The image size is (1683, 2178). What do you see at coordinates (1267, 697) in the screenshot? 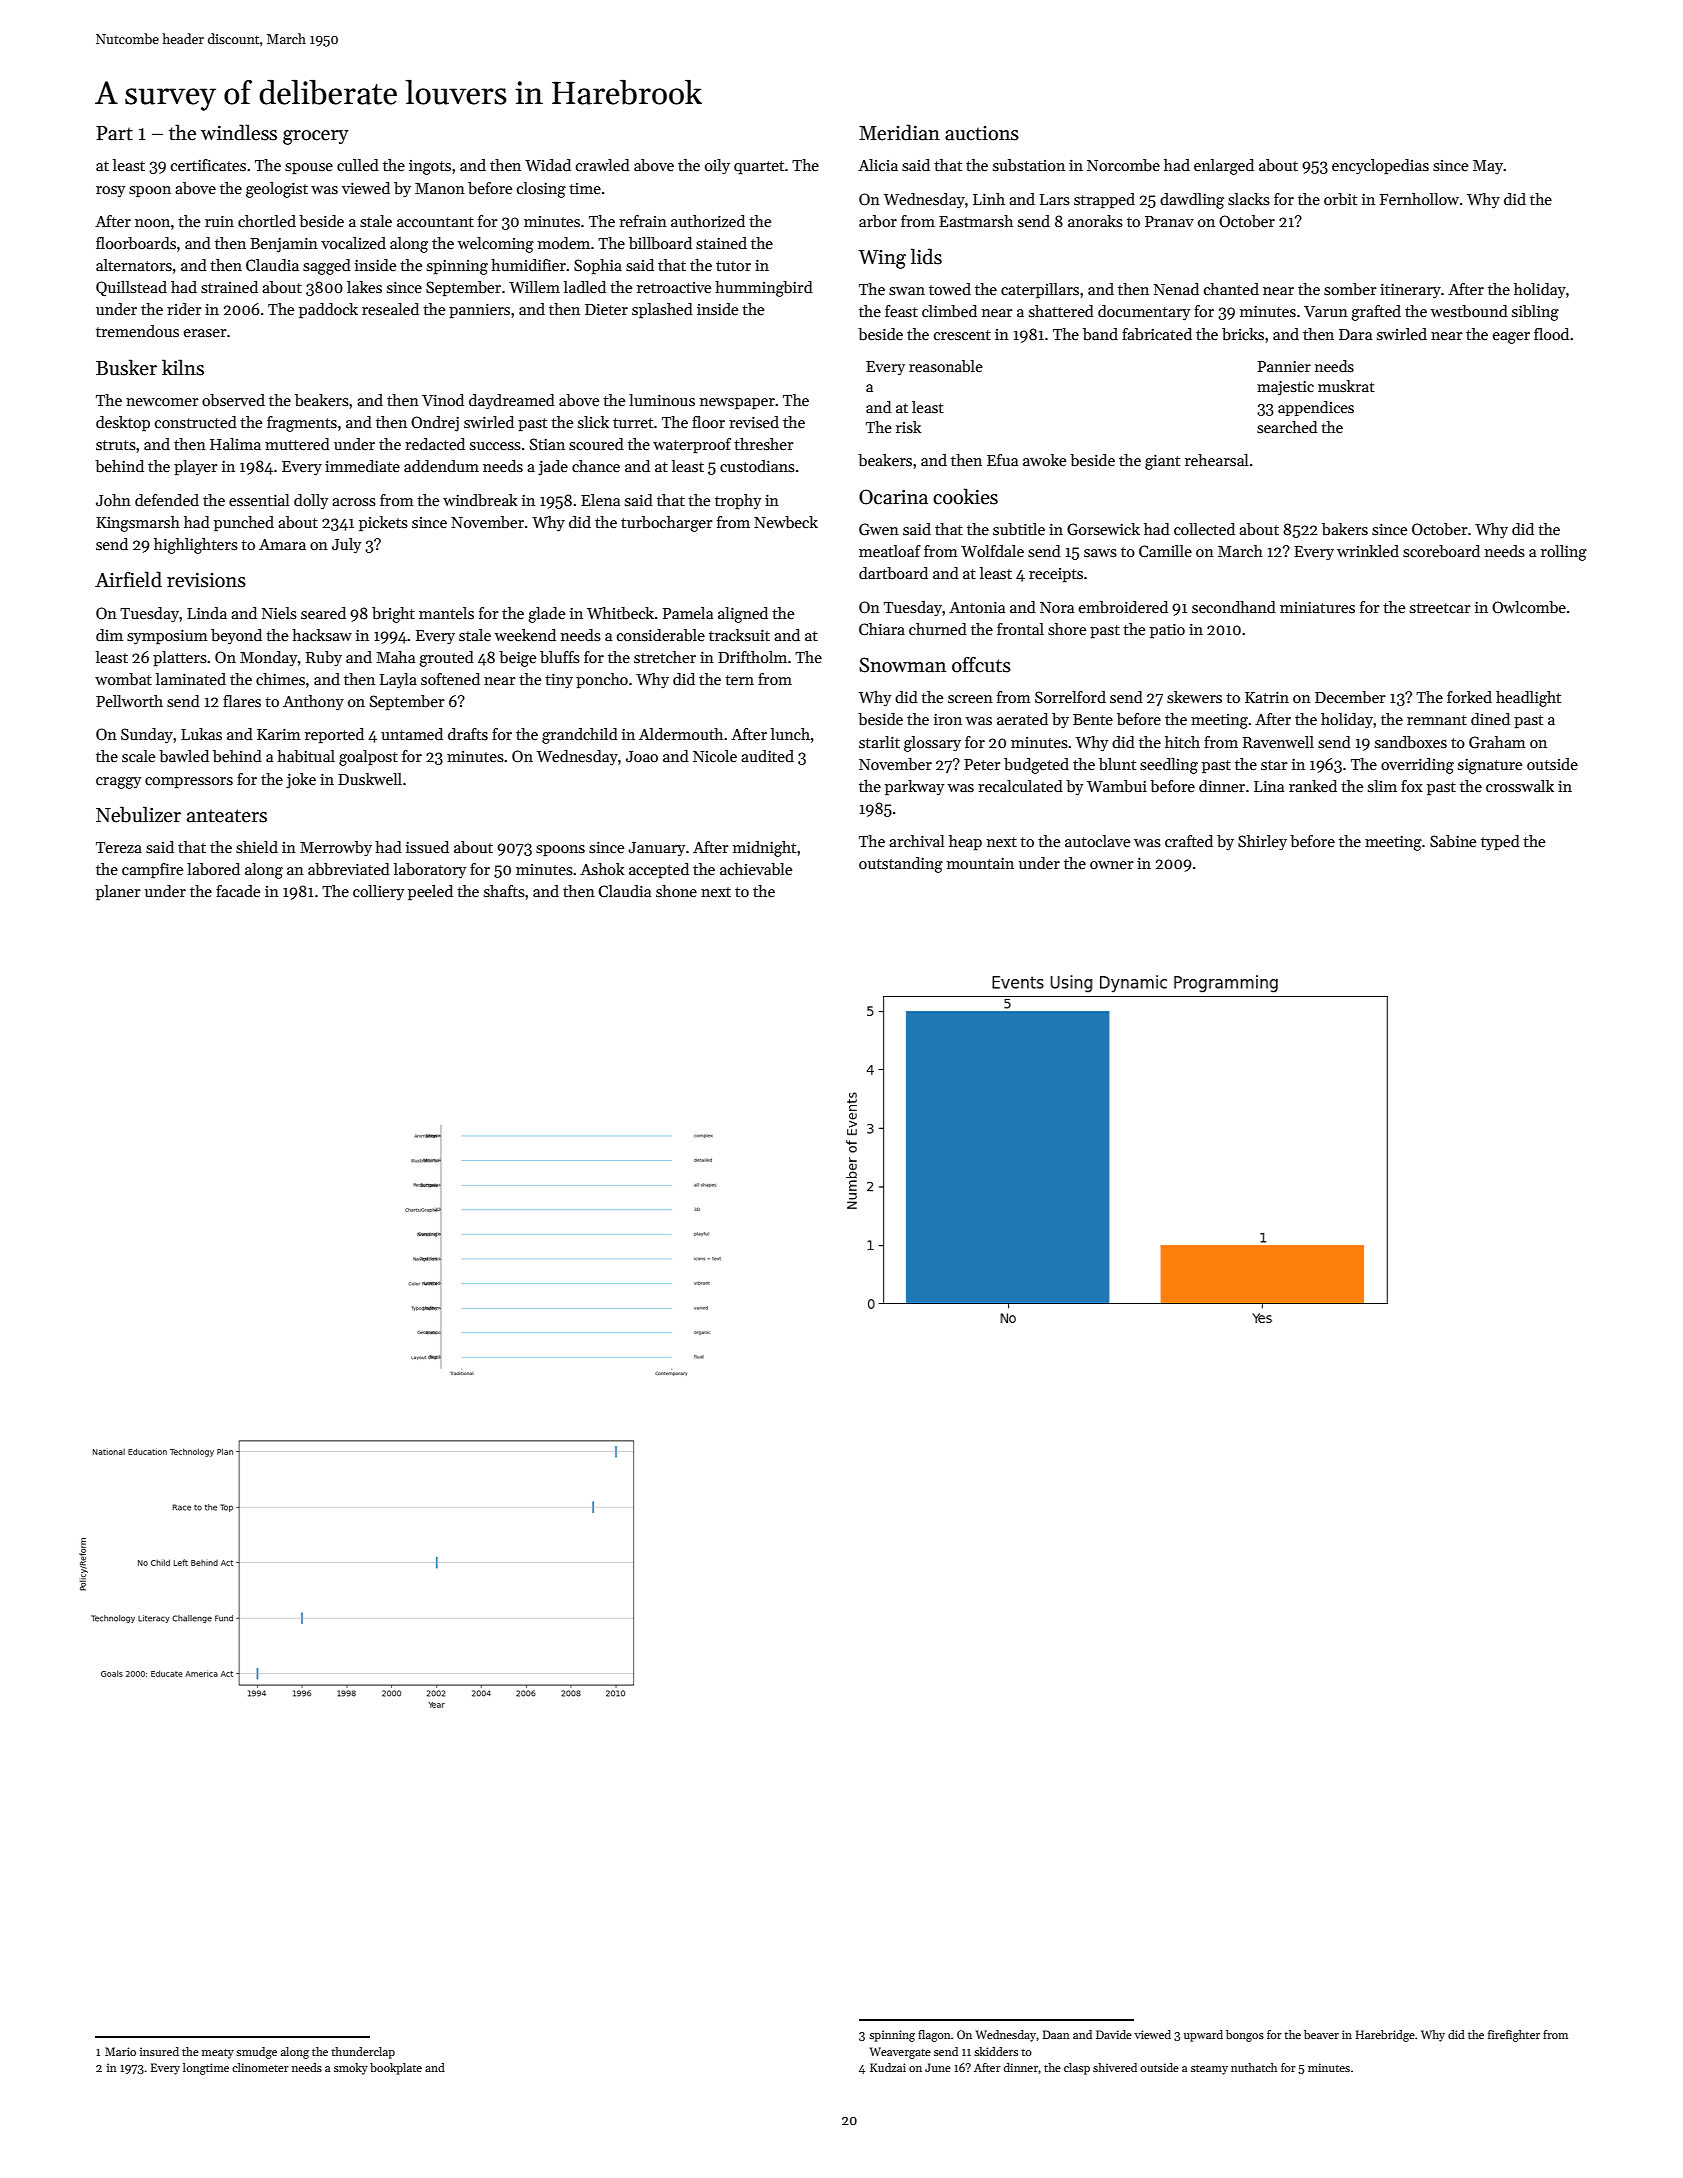
I see `Katrin` at bounding box center [1267, 697].
